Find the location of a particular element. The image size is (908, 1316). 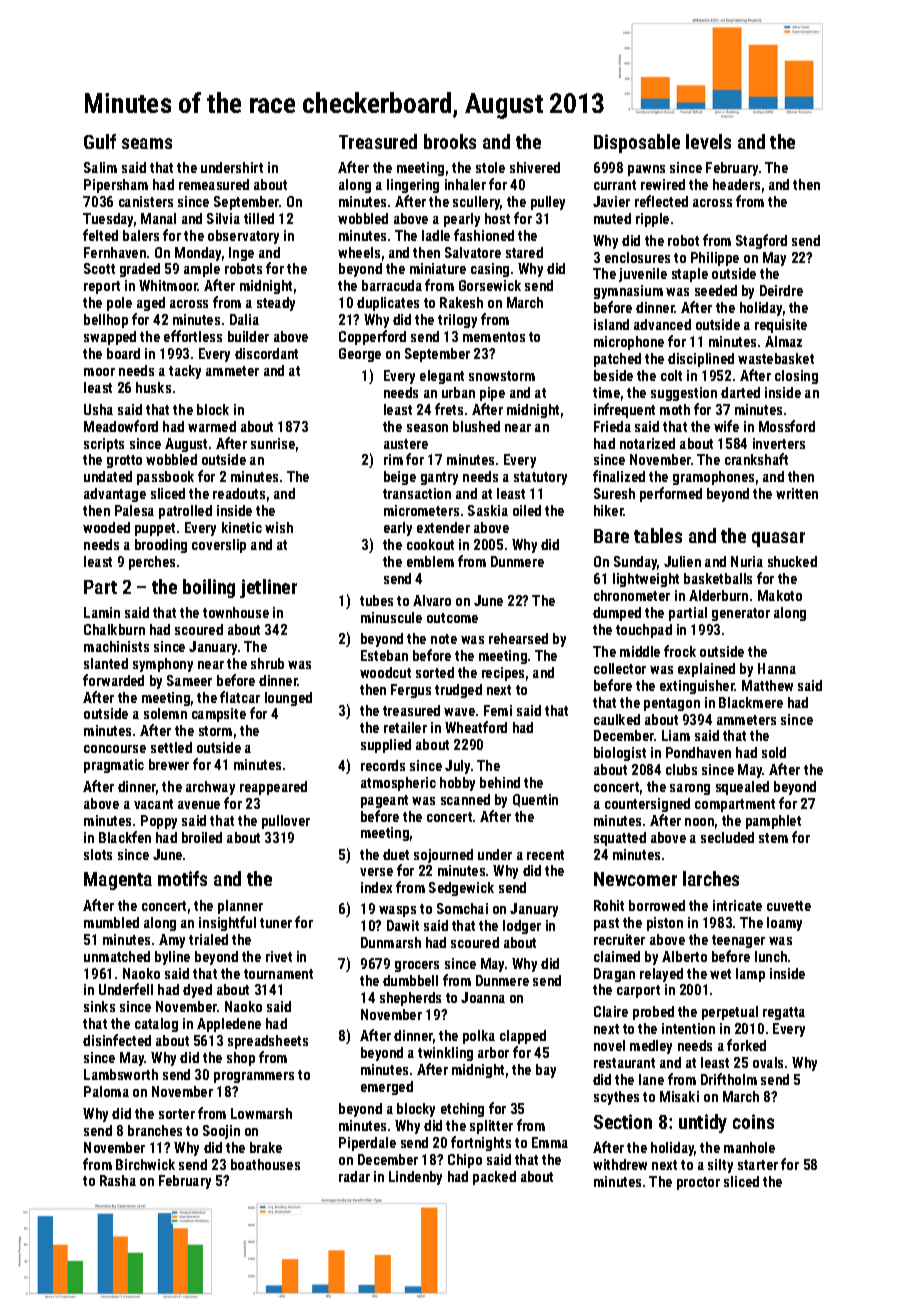

brooks is located at coordinates (450, 141).
